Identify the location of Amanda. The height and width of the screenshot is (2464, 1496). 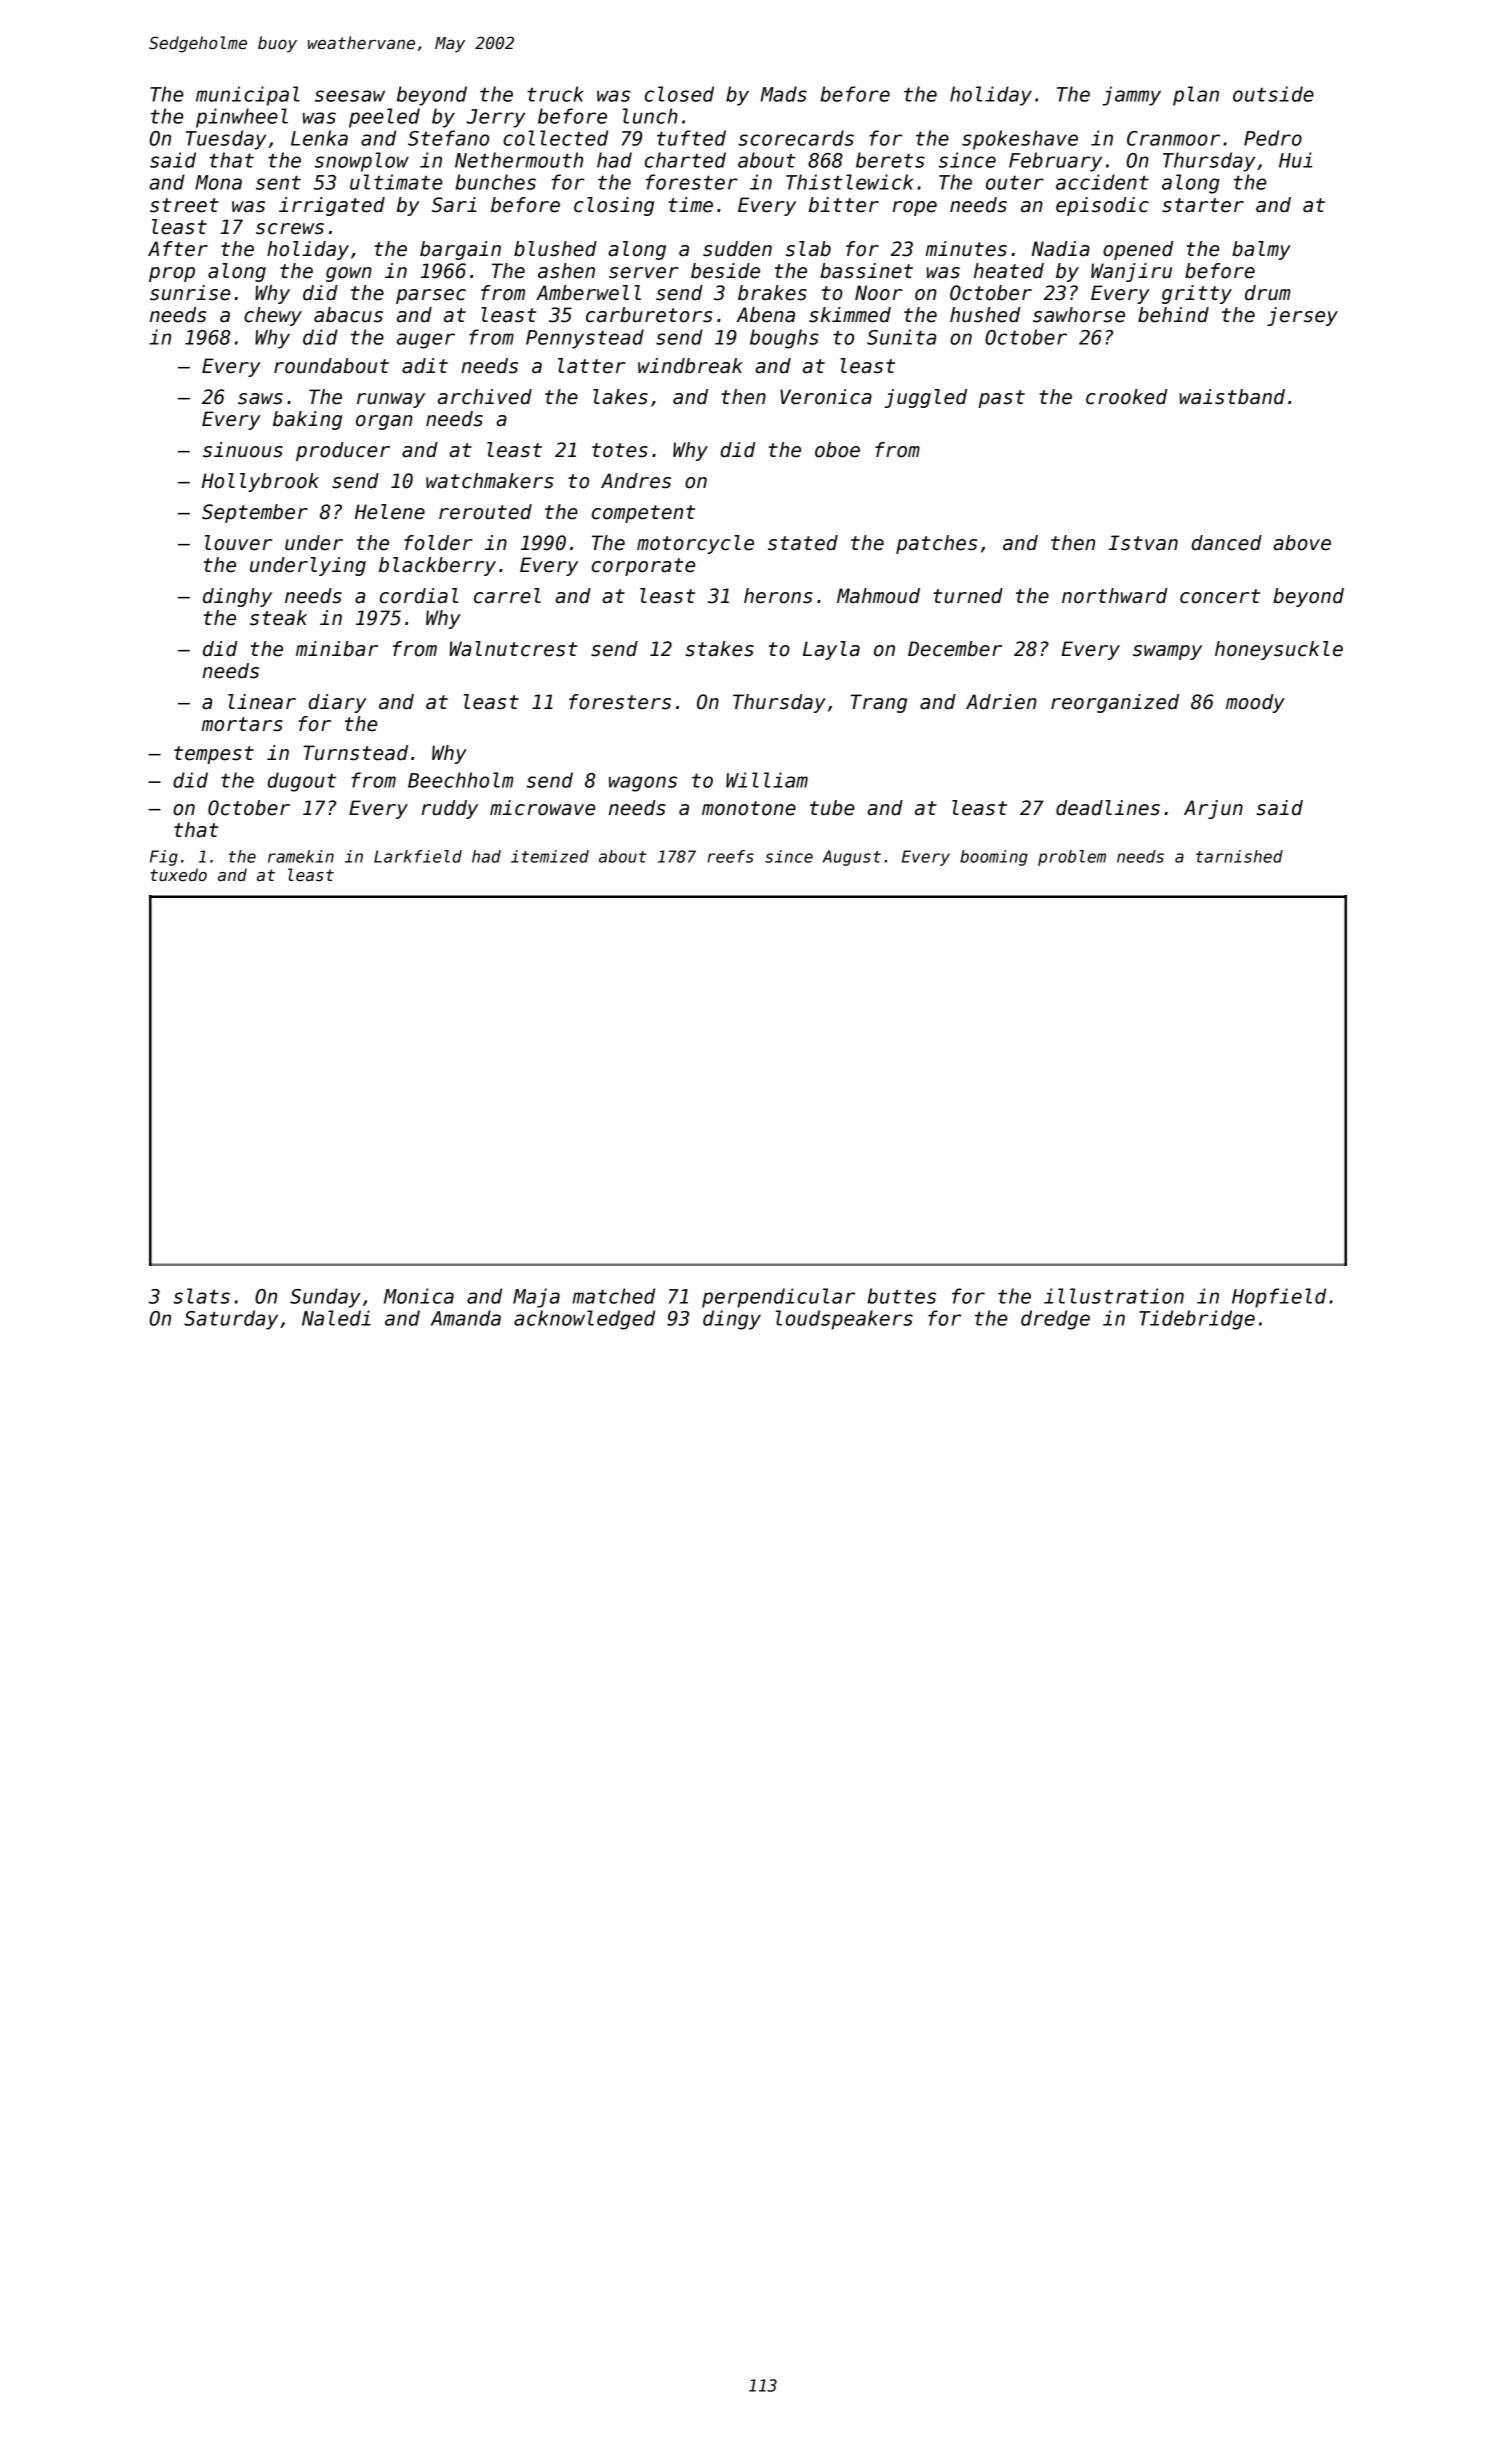
(466, 1318).
